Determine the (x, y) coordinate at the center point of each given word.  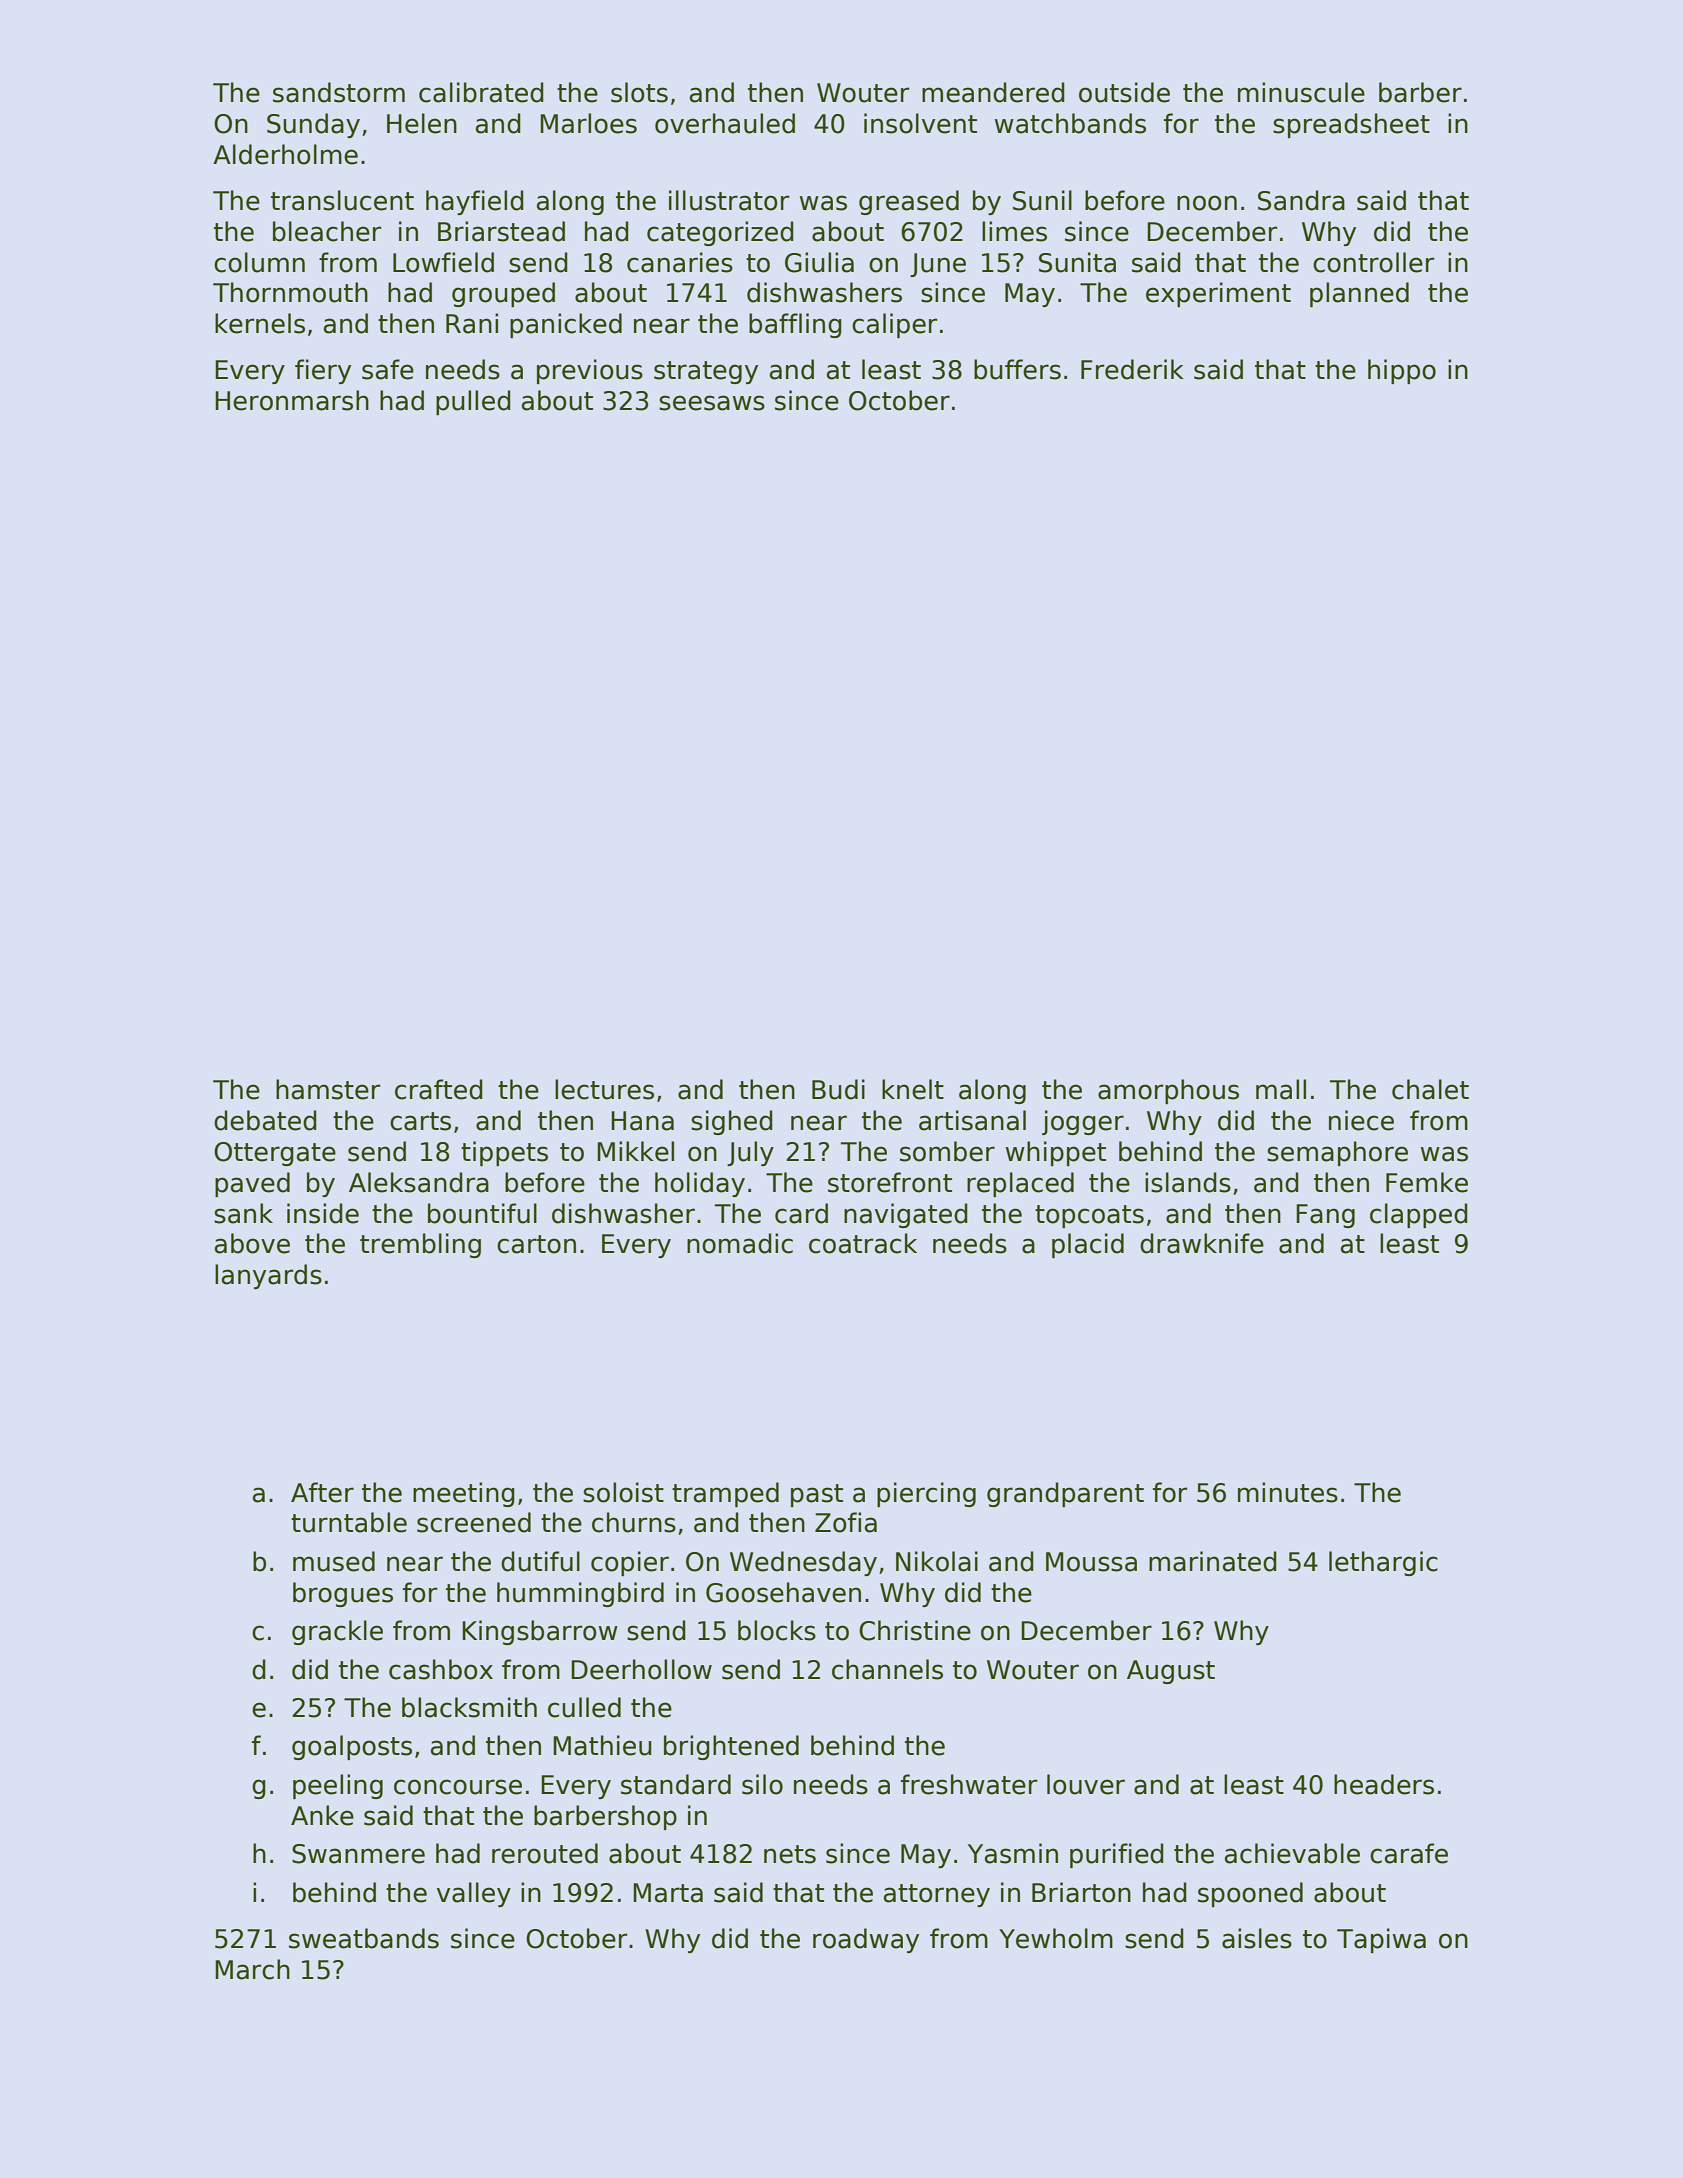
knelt (913, 1089)
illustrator (729, 200)
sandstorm (339, 92)
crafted (439, 1089)
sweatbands (364, 1938)
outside (1124, 92)
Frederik (1132, 369)
